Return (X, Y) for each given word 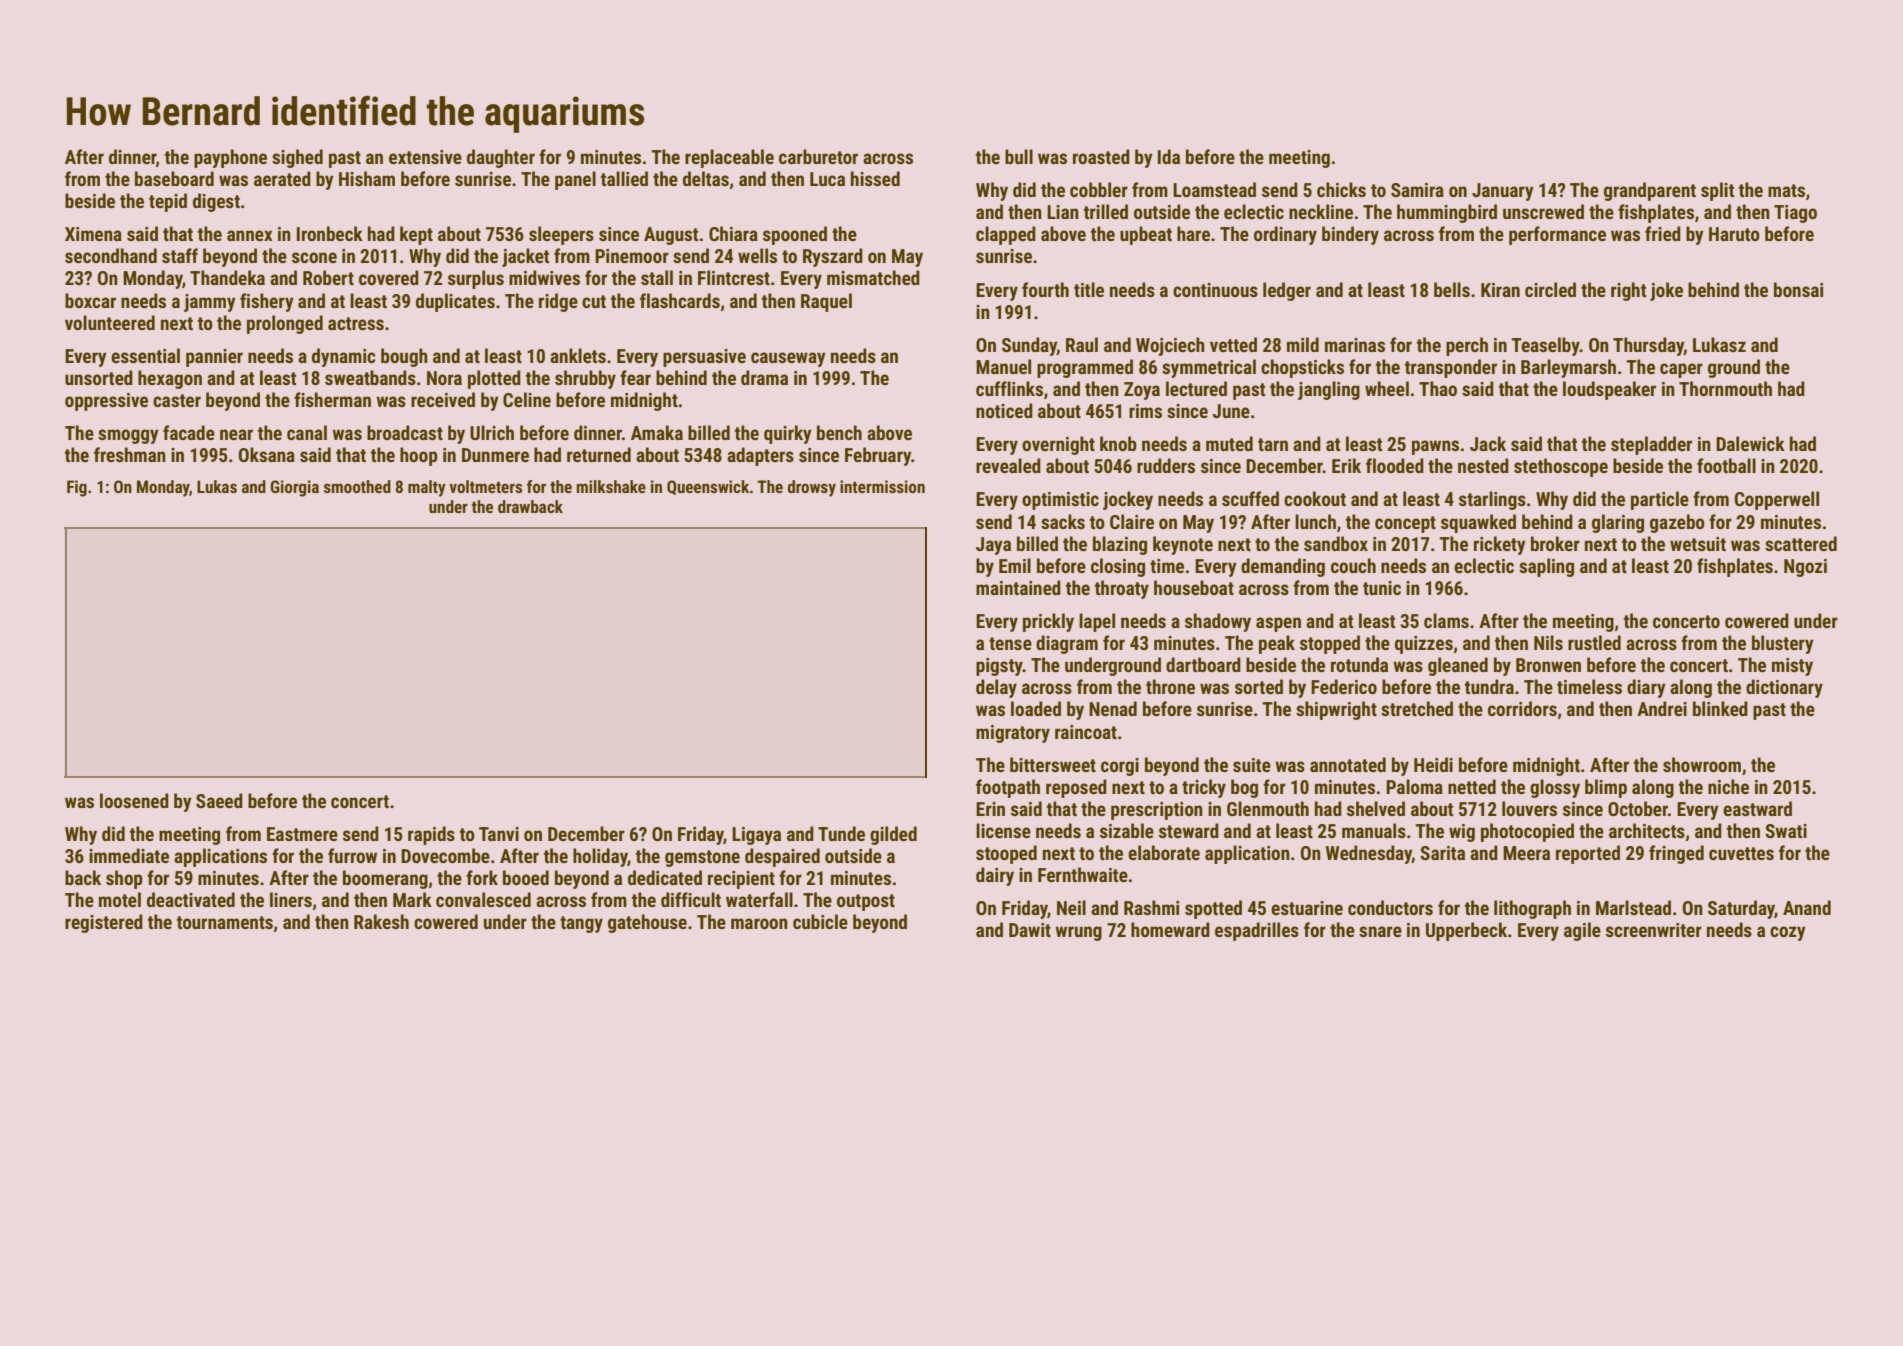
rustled (1594, 642)
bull (1019, 156)
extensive (425, 157)
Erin (990, 809)
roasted (1101, 156)
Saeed (219, 800)
